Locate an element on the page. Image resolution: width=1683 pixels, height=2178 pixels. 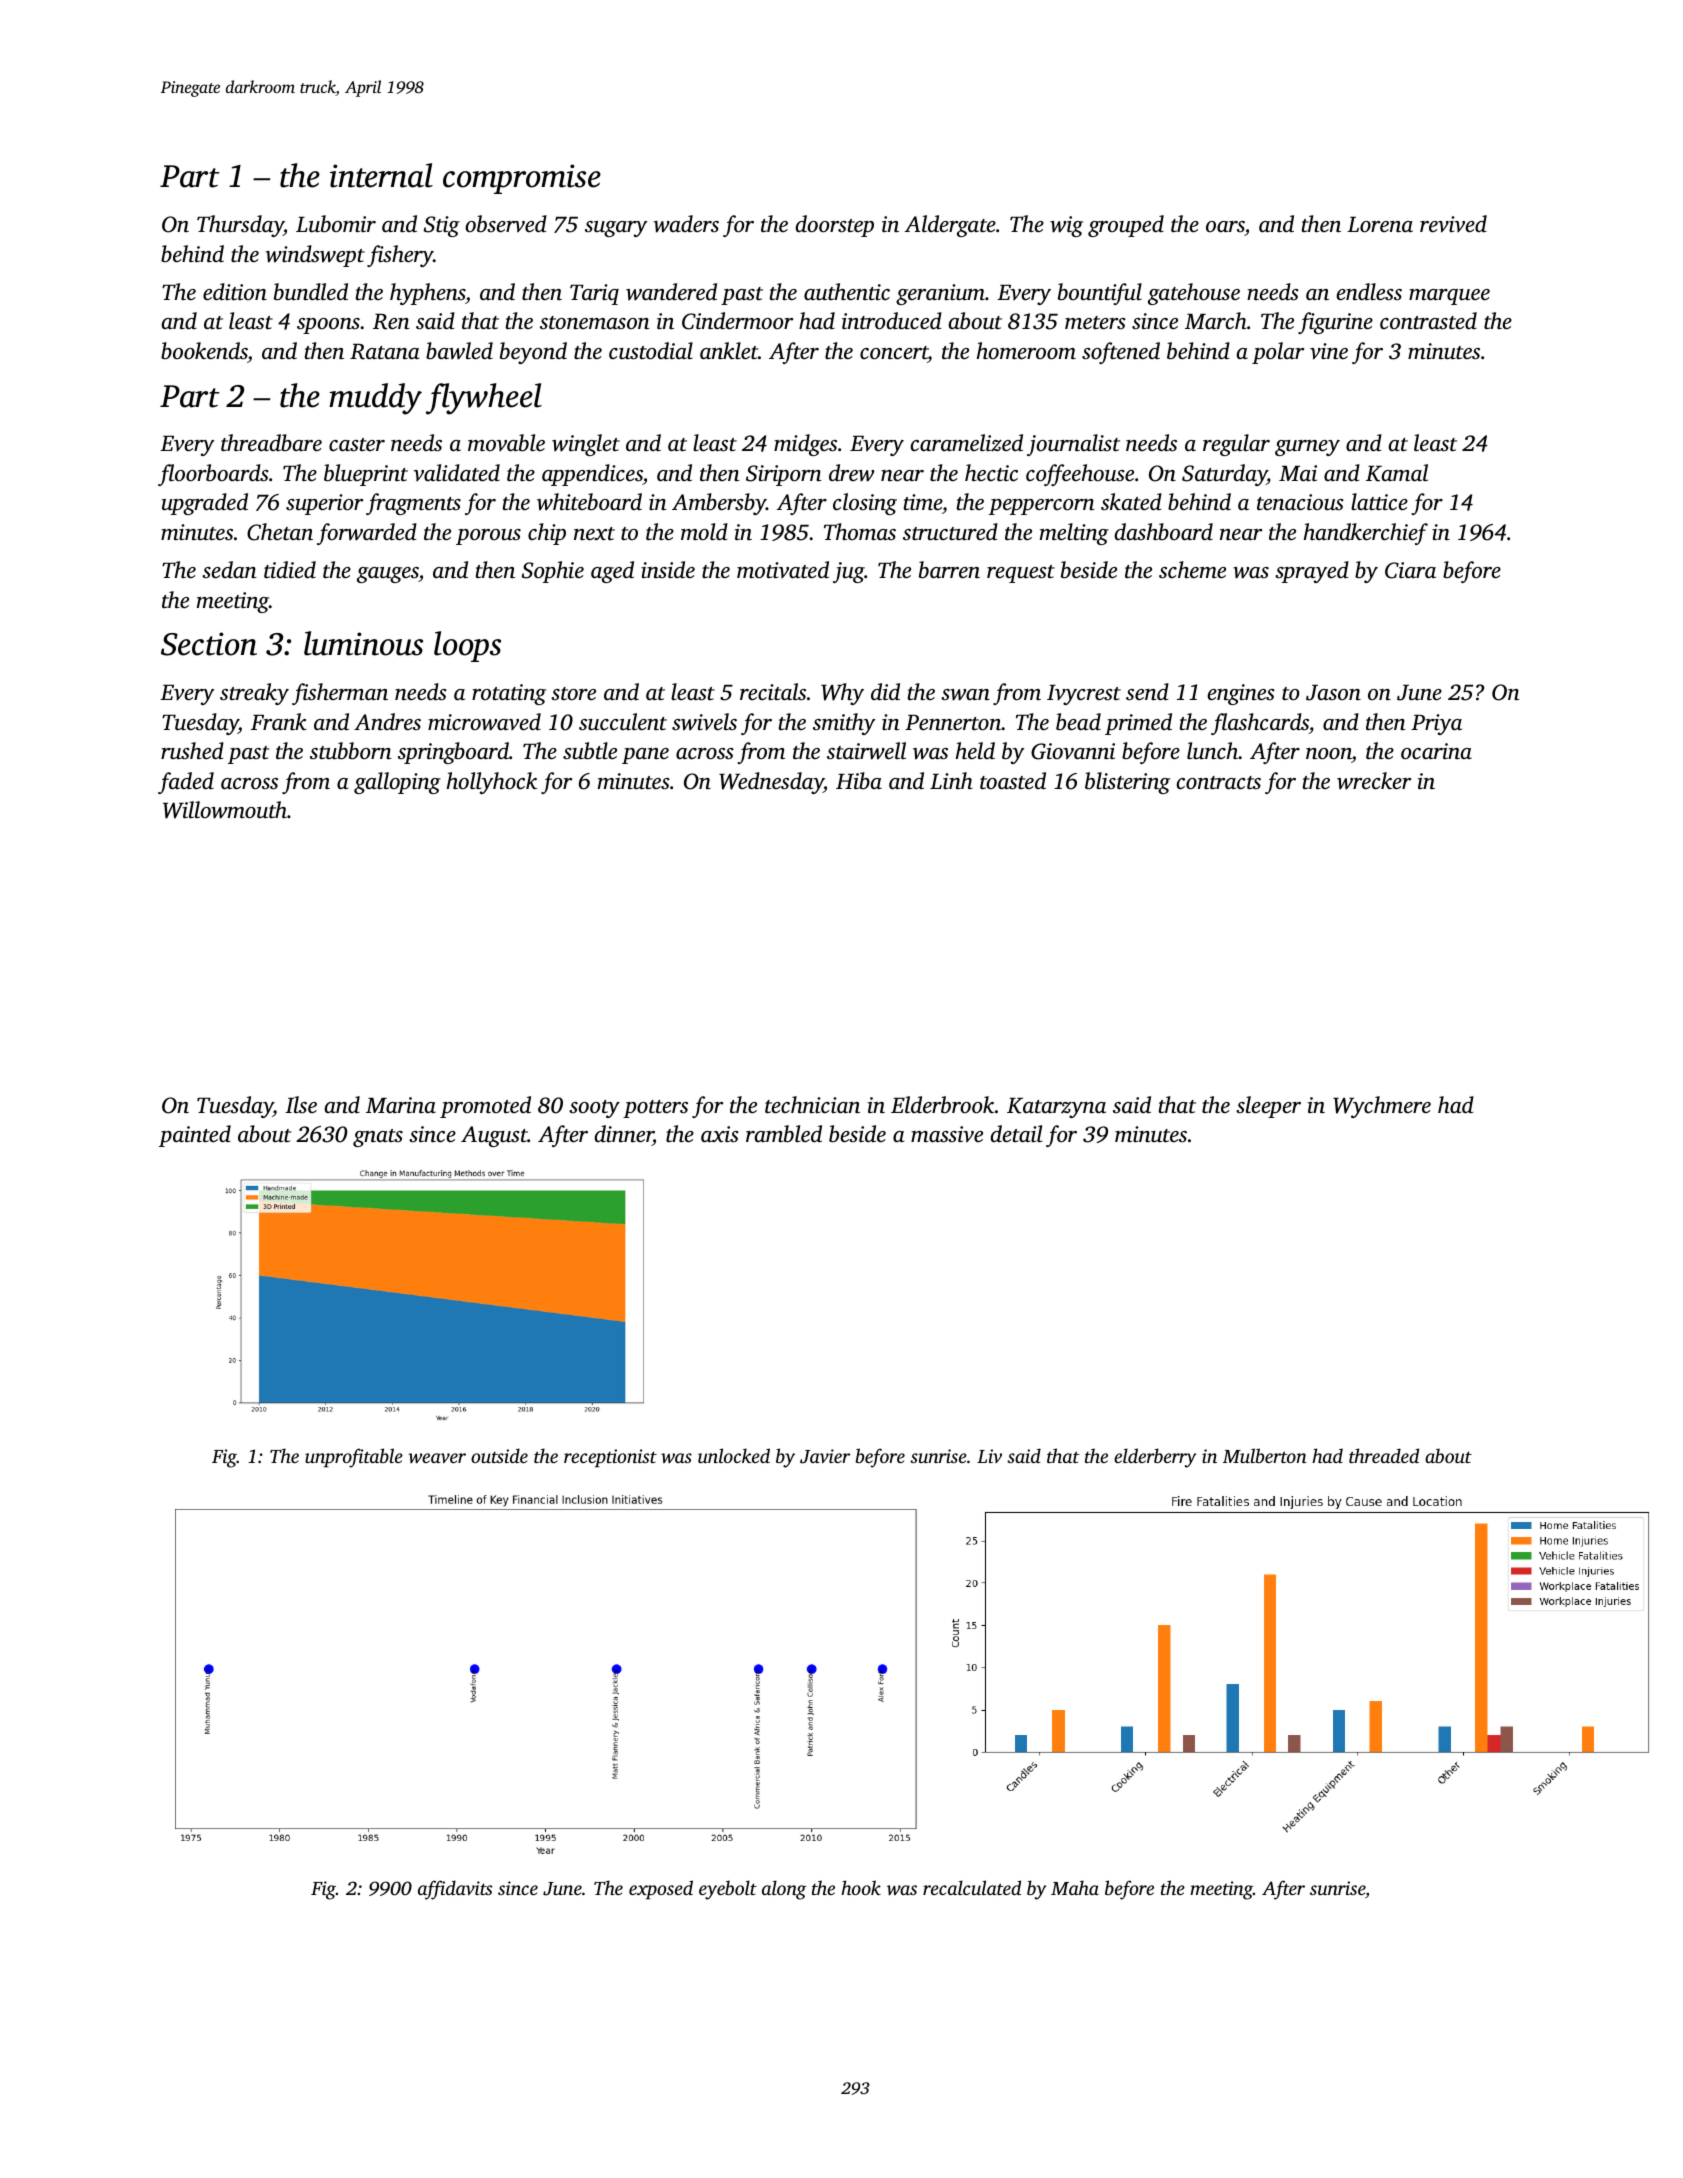
internal is located at coordinates (381, 175).
